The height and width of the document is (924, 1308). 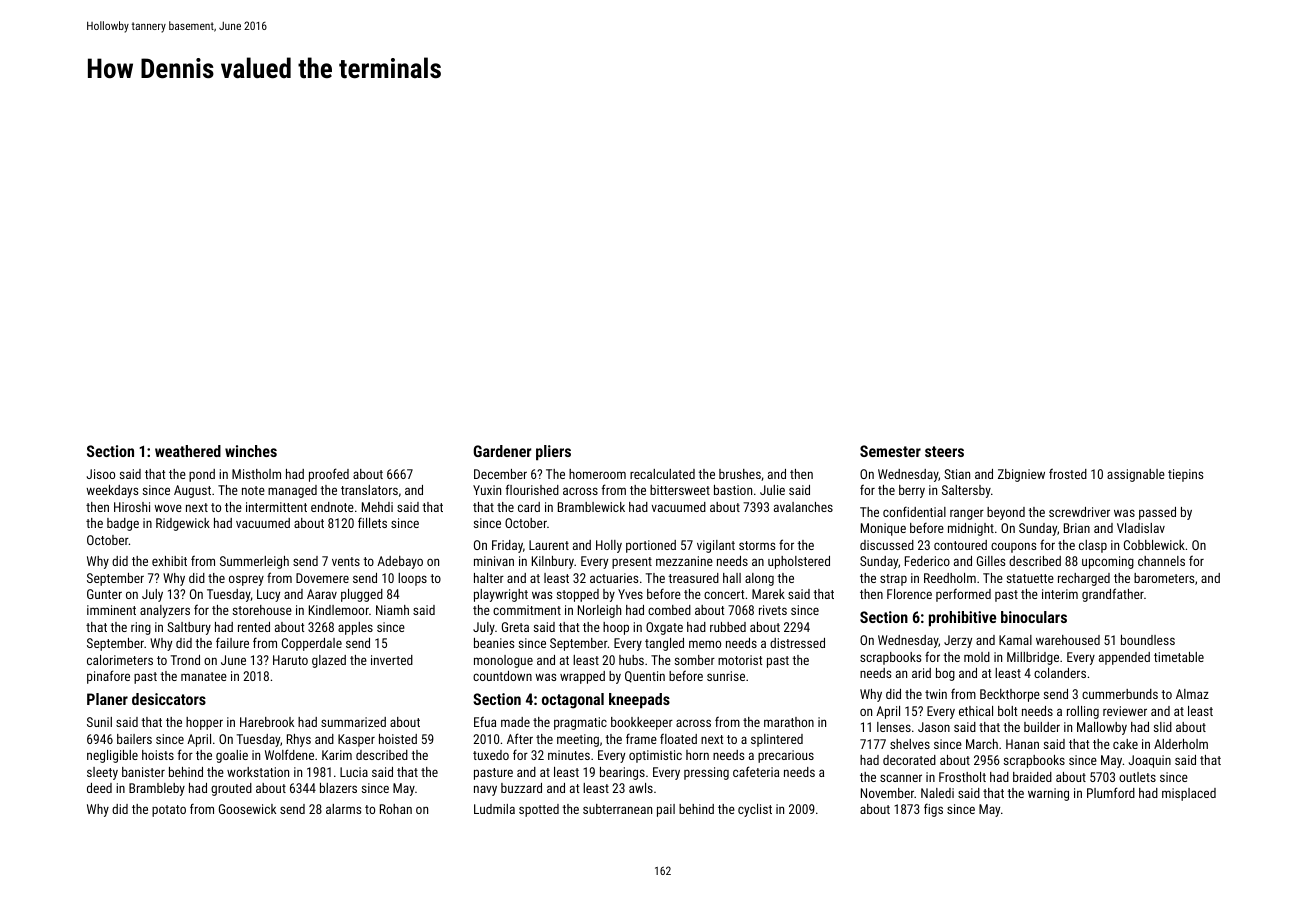 I want to click on splintered, so click(x=777, y=740).
